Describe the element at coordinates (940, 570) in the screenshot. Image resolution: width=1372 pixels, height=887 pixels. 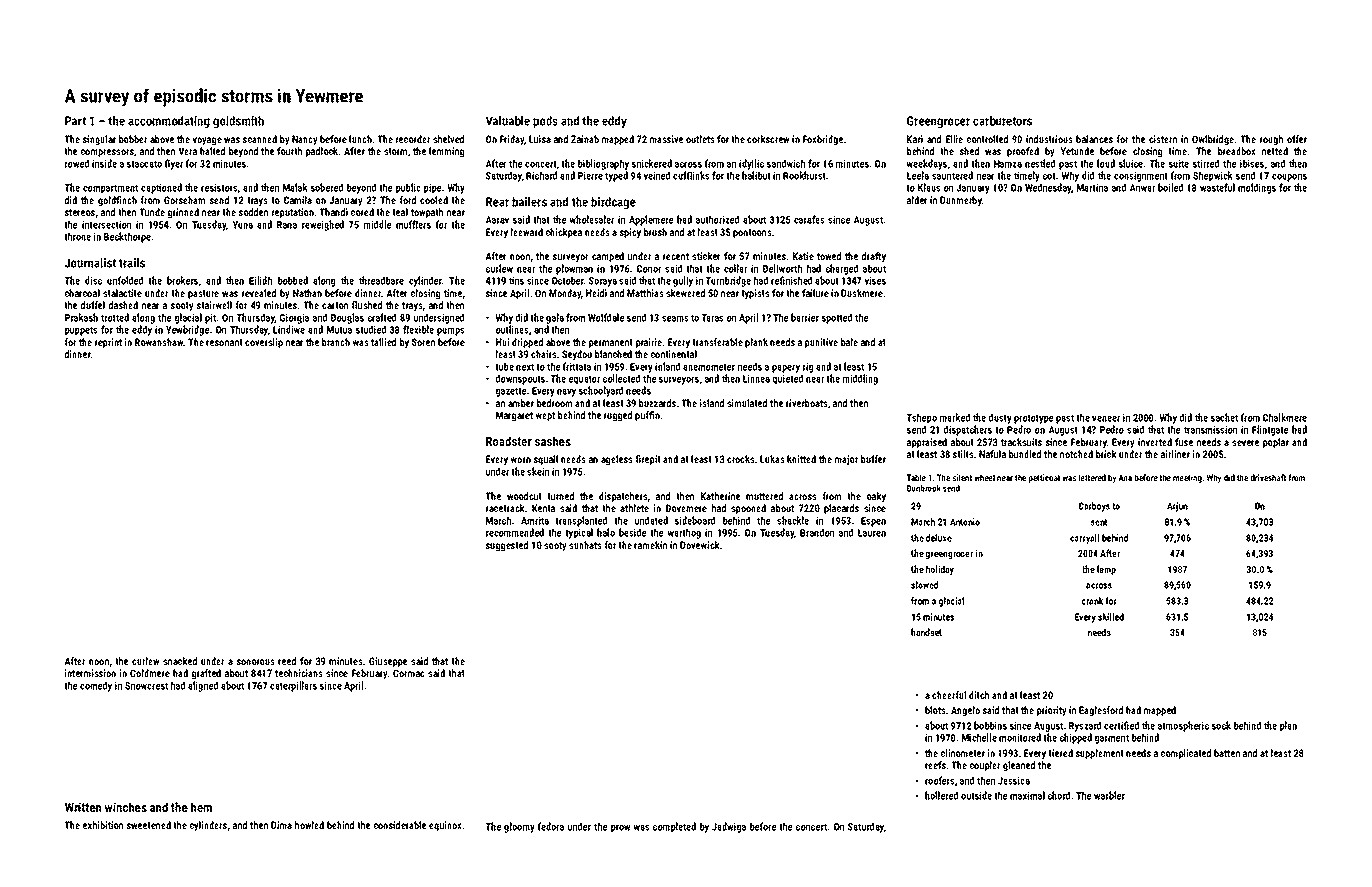
I see `holiday` at that location.
